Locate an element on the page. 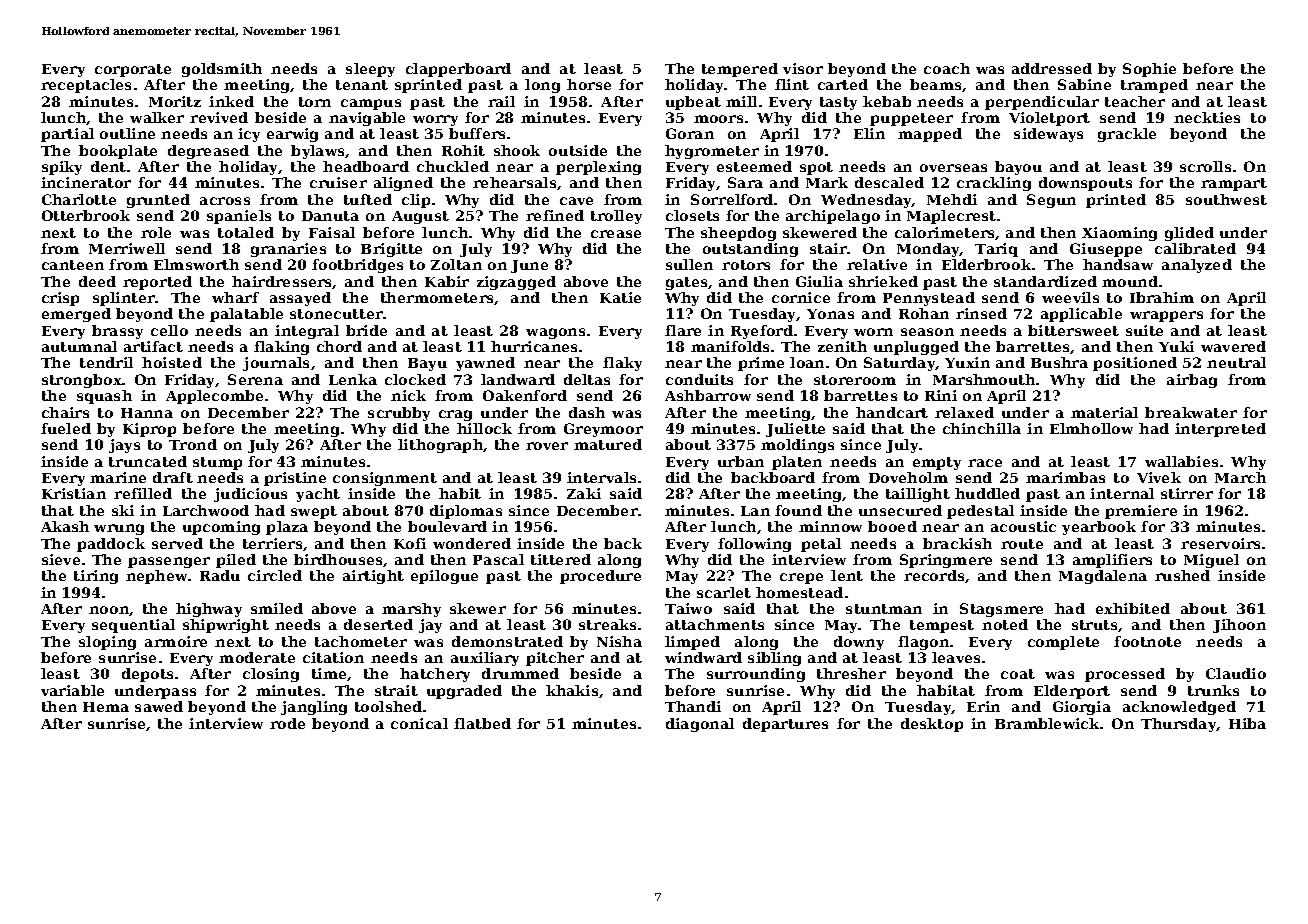  Doveholm is located at coordinates (908, 477).
